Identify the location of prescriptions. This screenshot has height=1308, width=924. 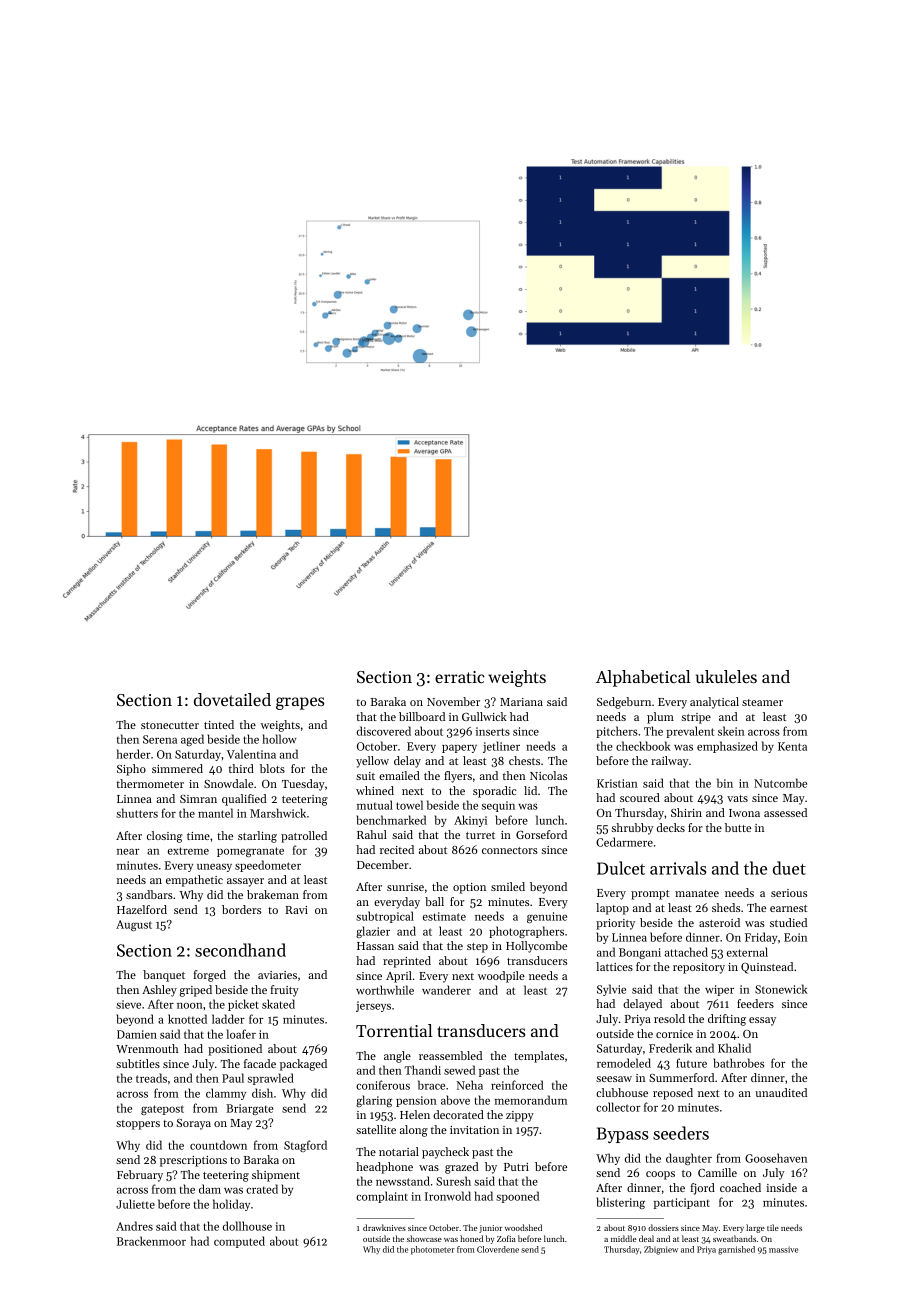
(193, 1161).
